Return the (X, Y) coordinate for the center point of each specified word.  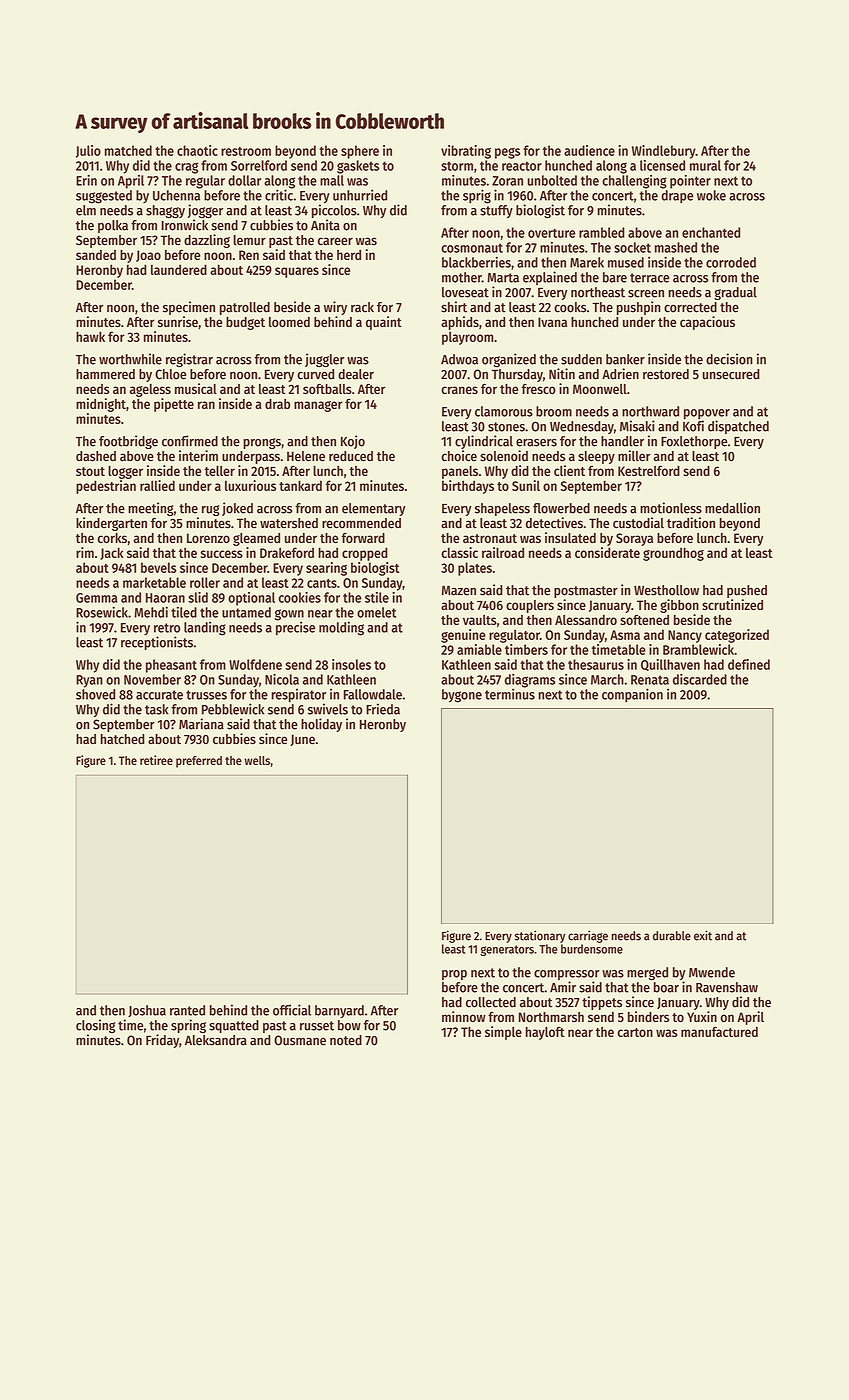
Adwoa (459, 359)
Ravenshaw (727, 987)
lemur (250, 240)
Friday (162, 1041)
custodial (638, 523)
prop (454, 975)
